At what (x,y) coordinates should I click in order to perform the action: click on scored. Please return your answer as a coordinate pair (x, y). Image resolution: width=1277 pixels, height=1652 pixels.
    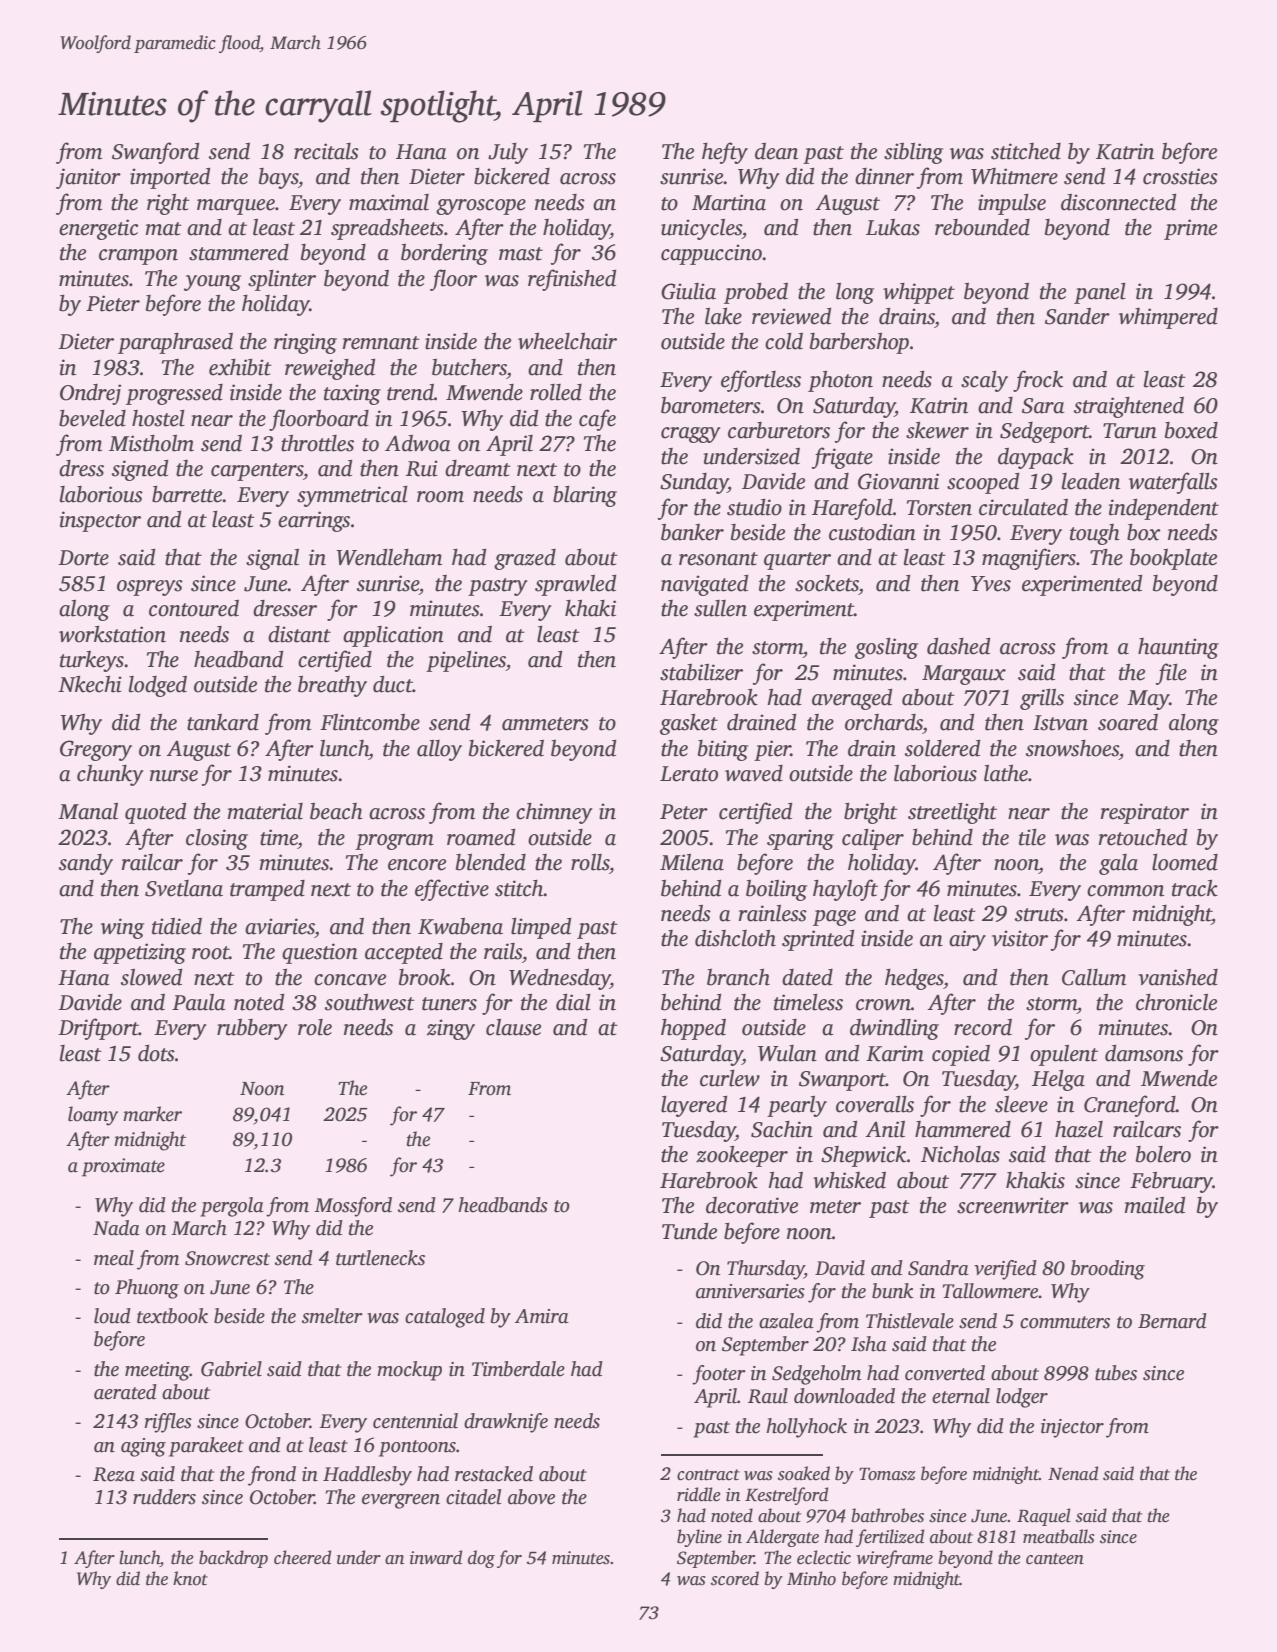
    Looking at the image, I should click on (735, 1578).
